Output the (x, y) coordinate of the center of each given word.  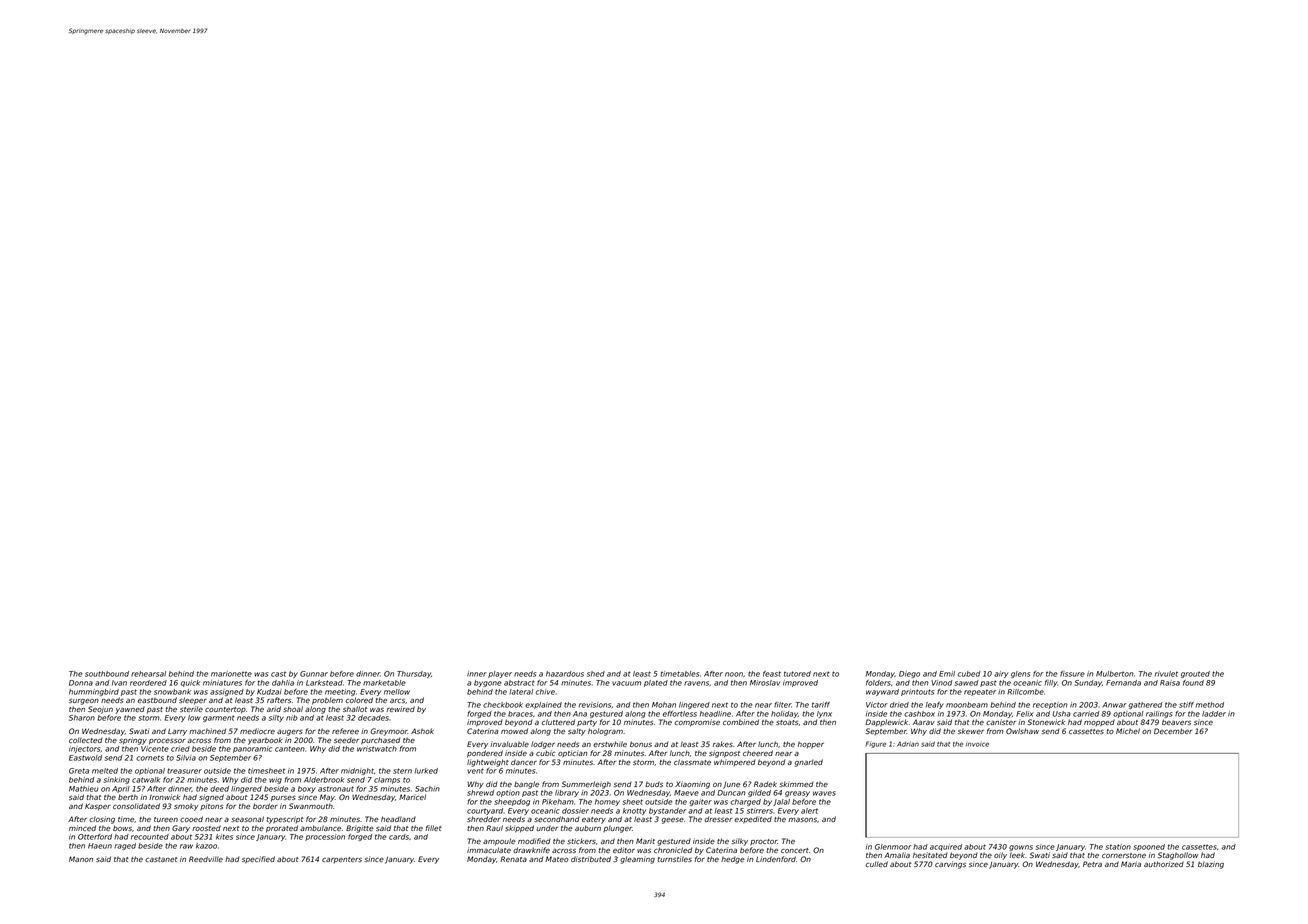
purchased (380, 741)
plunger (617, 829)
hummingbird (94, 692)
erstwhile (610, 744)
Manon (81, 859)
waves (824, 793)
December (1173, 731)
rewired (401, 709)
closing (102, 820)
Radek (765, 784)
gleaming (637, 860)
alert (809, 811)
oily (1000, 856)
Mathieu (83, 789)
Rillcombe (1025, 692)
